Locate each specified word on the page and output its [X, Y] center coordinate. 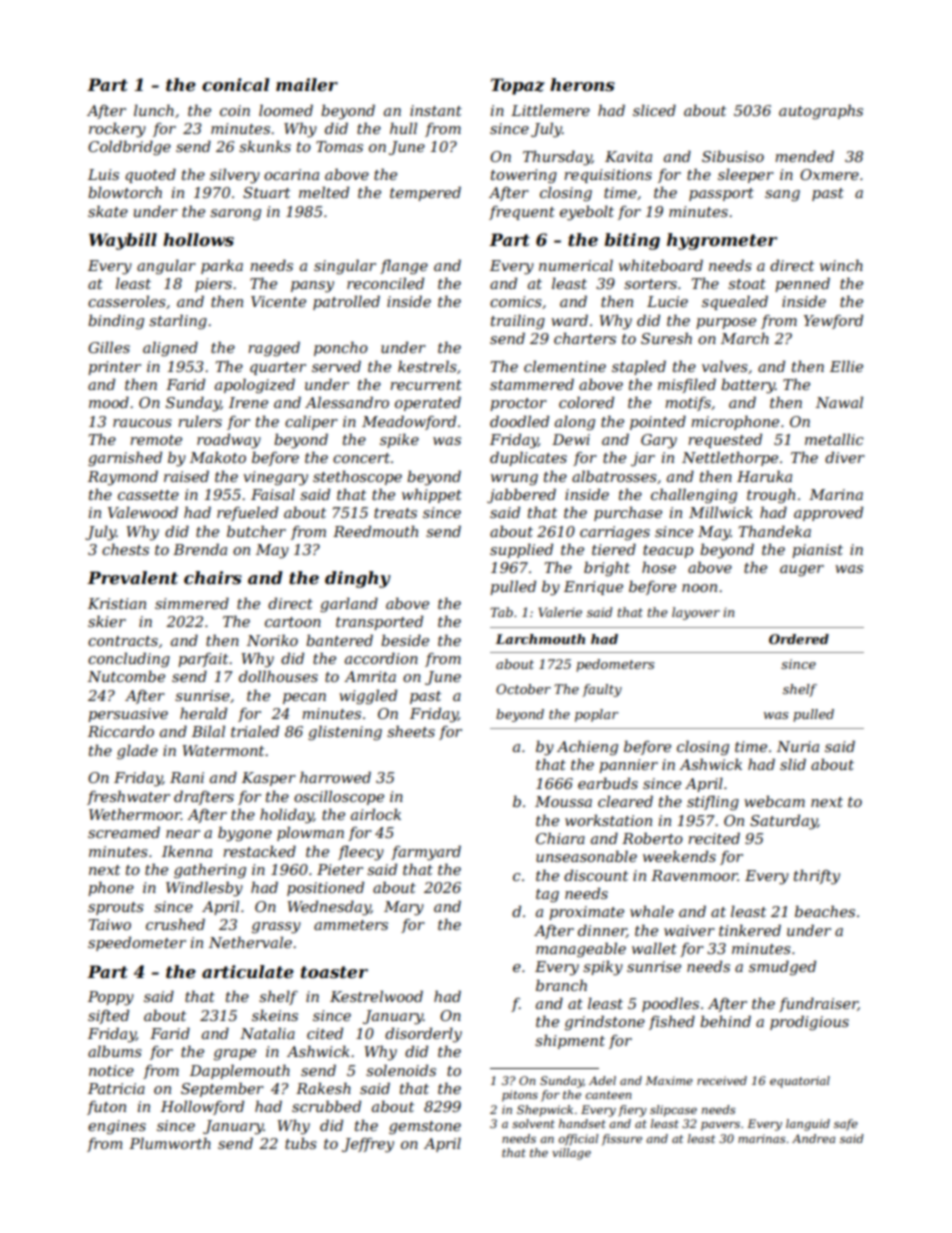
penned [802, 284]
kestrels [427, 366]
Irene [248, 402]
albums [115, 1051]
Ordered [799, 639]
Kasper [269, 779]
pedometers [615, 665]
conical [235, 84]
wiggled [368, 697]
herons [582, 84]
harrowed [335, 777]
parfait [203, 660]
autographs [821, 112]
